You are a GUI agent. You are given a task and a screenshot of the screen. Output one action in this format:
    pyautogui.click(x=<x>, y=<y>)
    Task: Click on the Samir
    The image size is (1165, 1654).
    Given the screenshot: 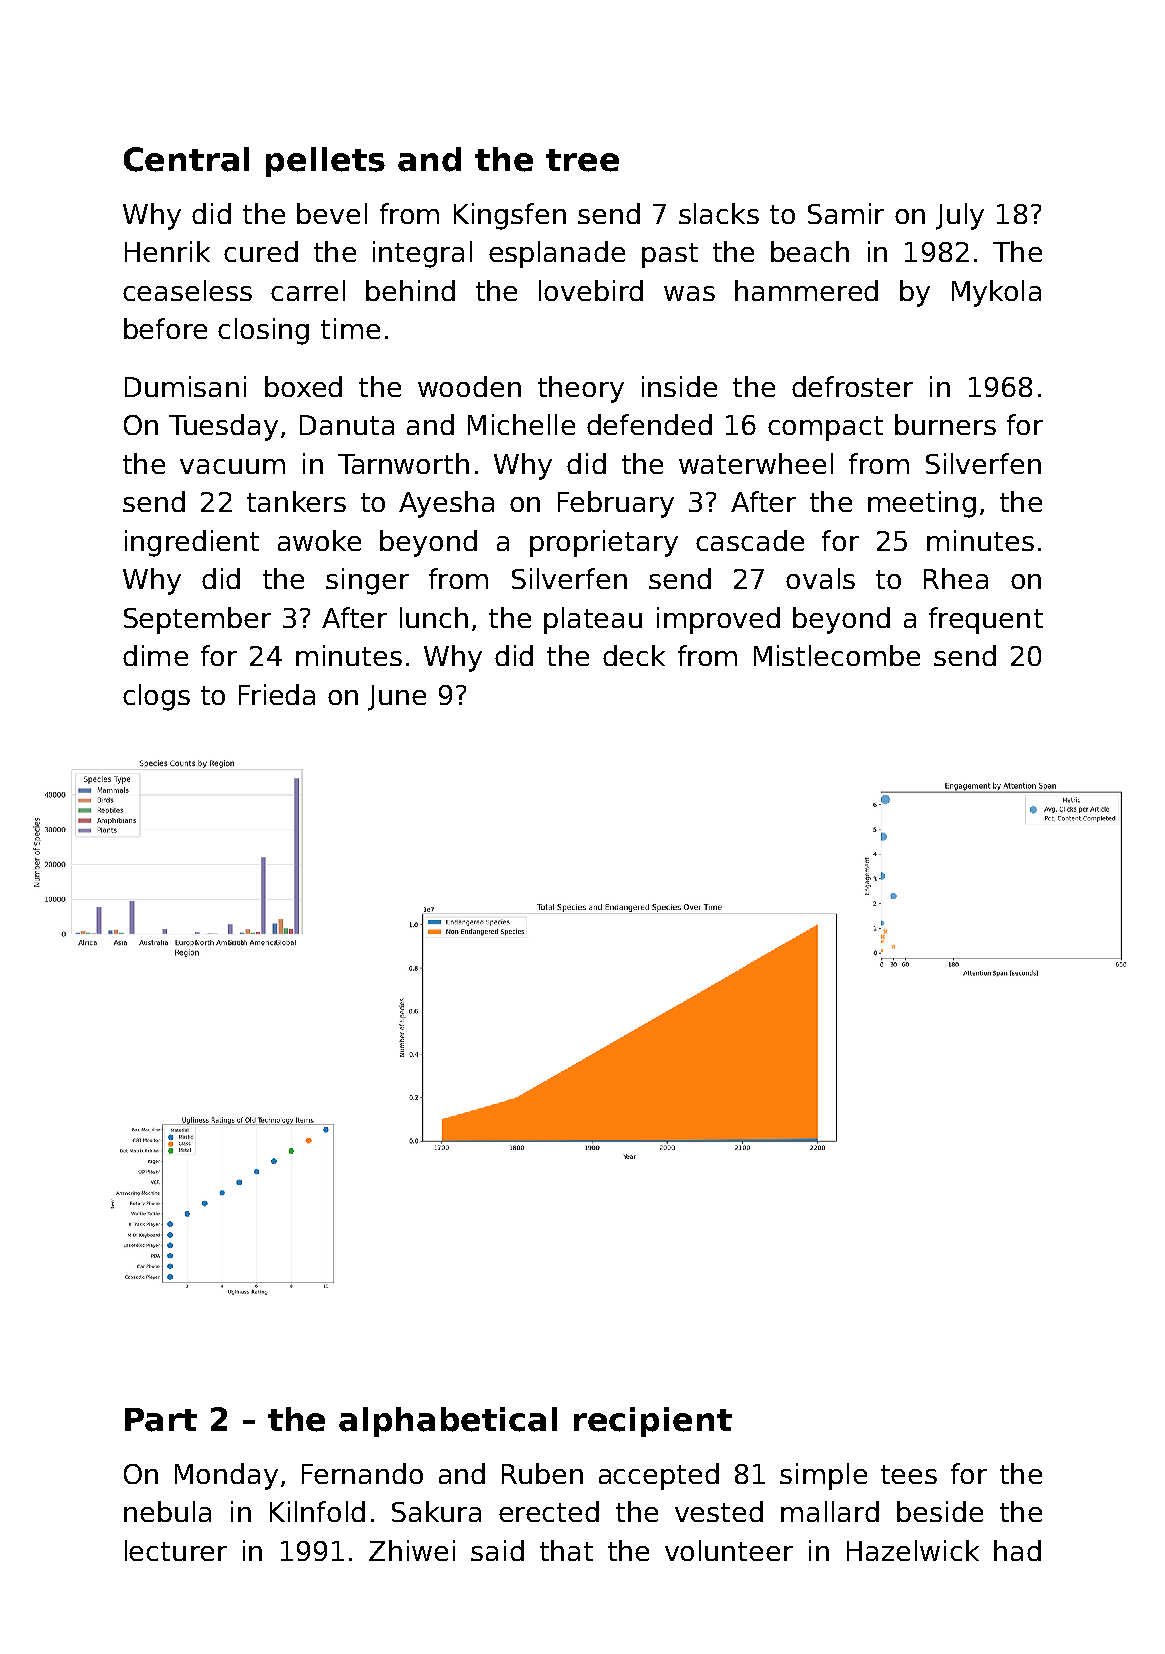 What is the action you would take?
    pyautogui.click(x=846, y=213)
